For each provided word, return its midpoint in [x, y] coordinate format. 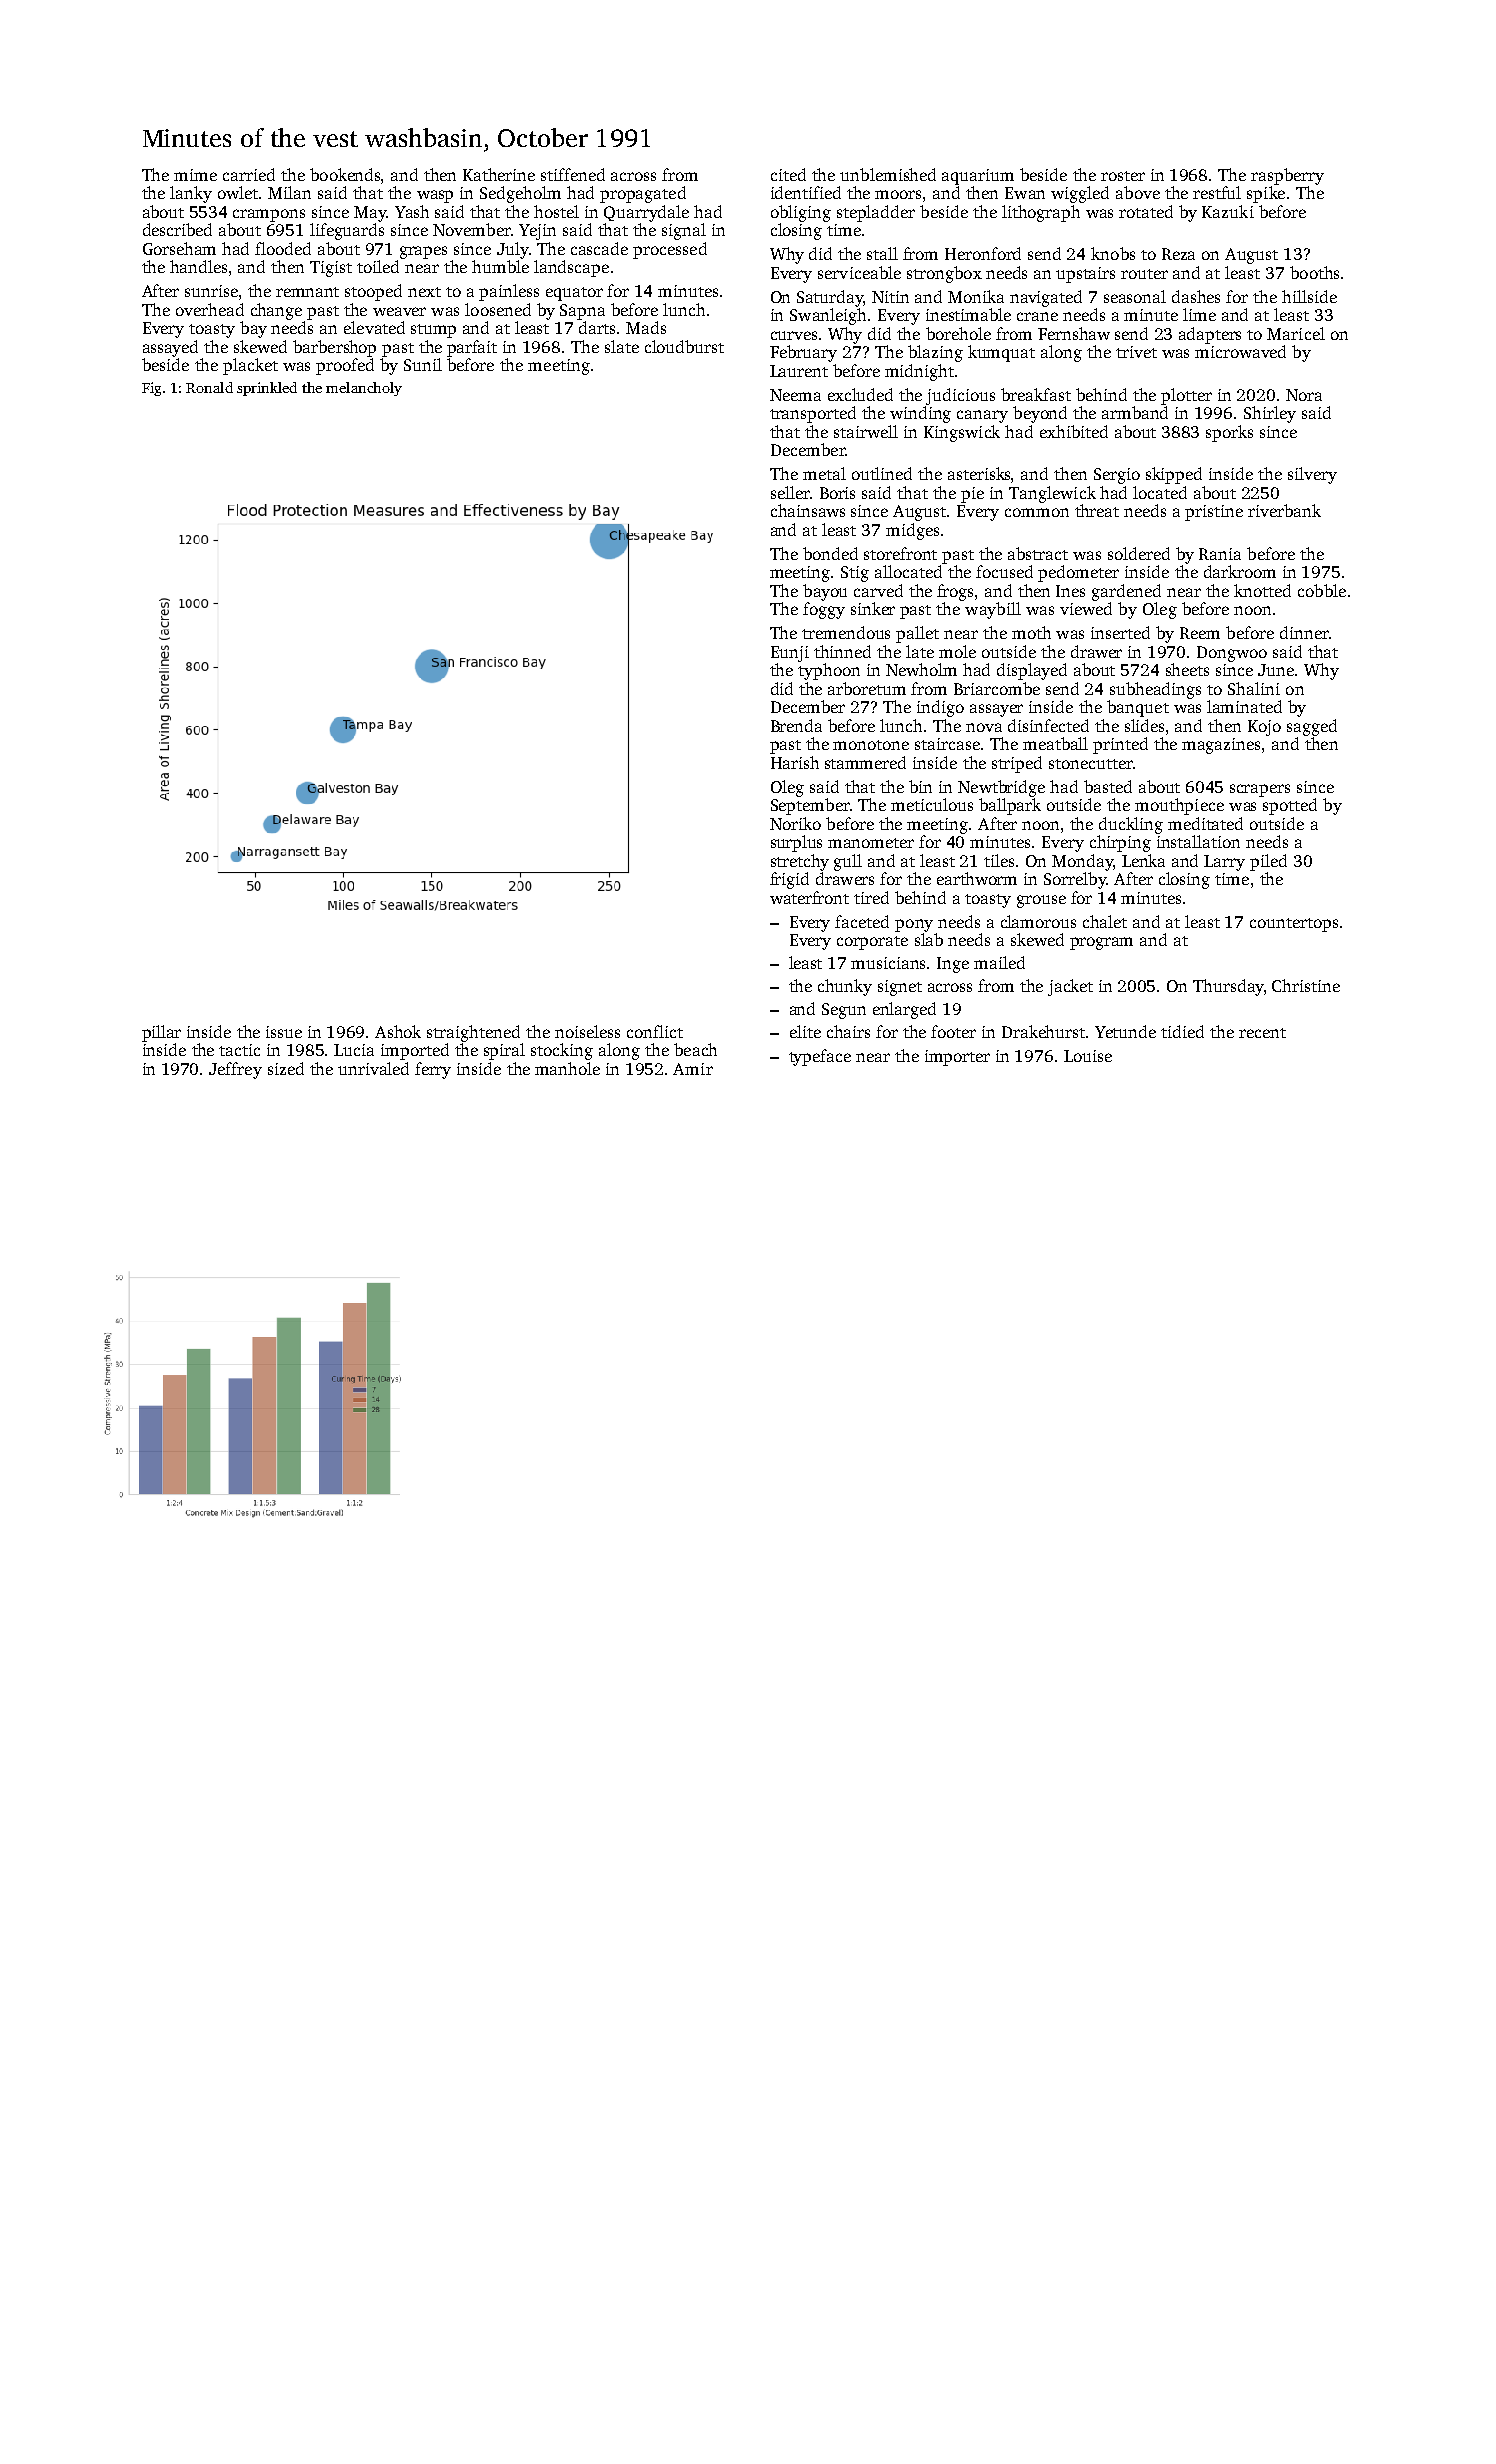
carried [249, 174]
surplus [796, 843]
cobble [1322, 590]
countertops [1294, 925]
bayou [825, 592]
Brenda [796, 725]
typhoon [829, 671]
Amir [693, 1069]
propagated [643, 194]
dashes [1196, 296]
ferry [433, 1070]
